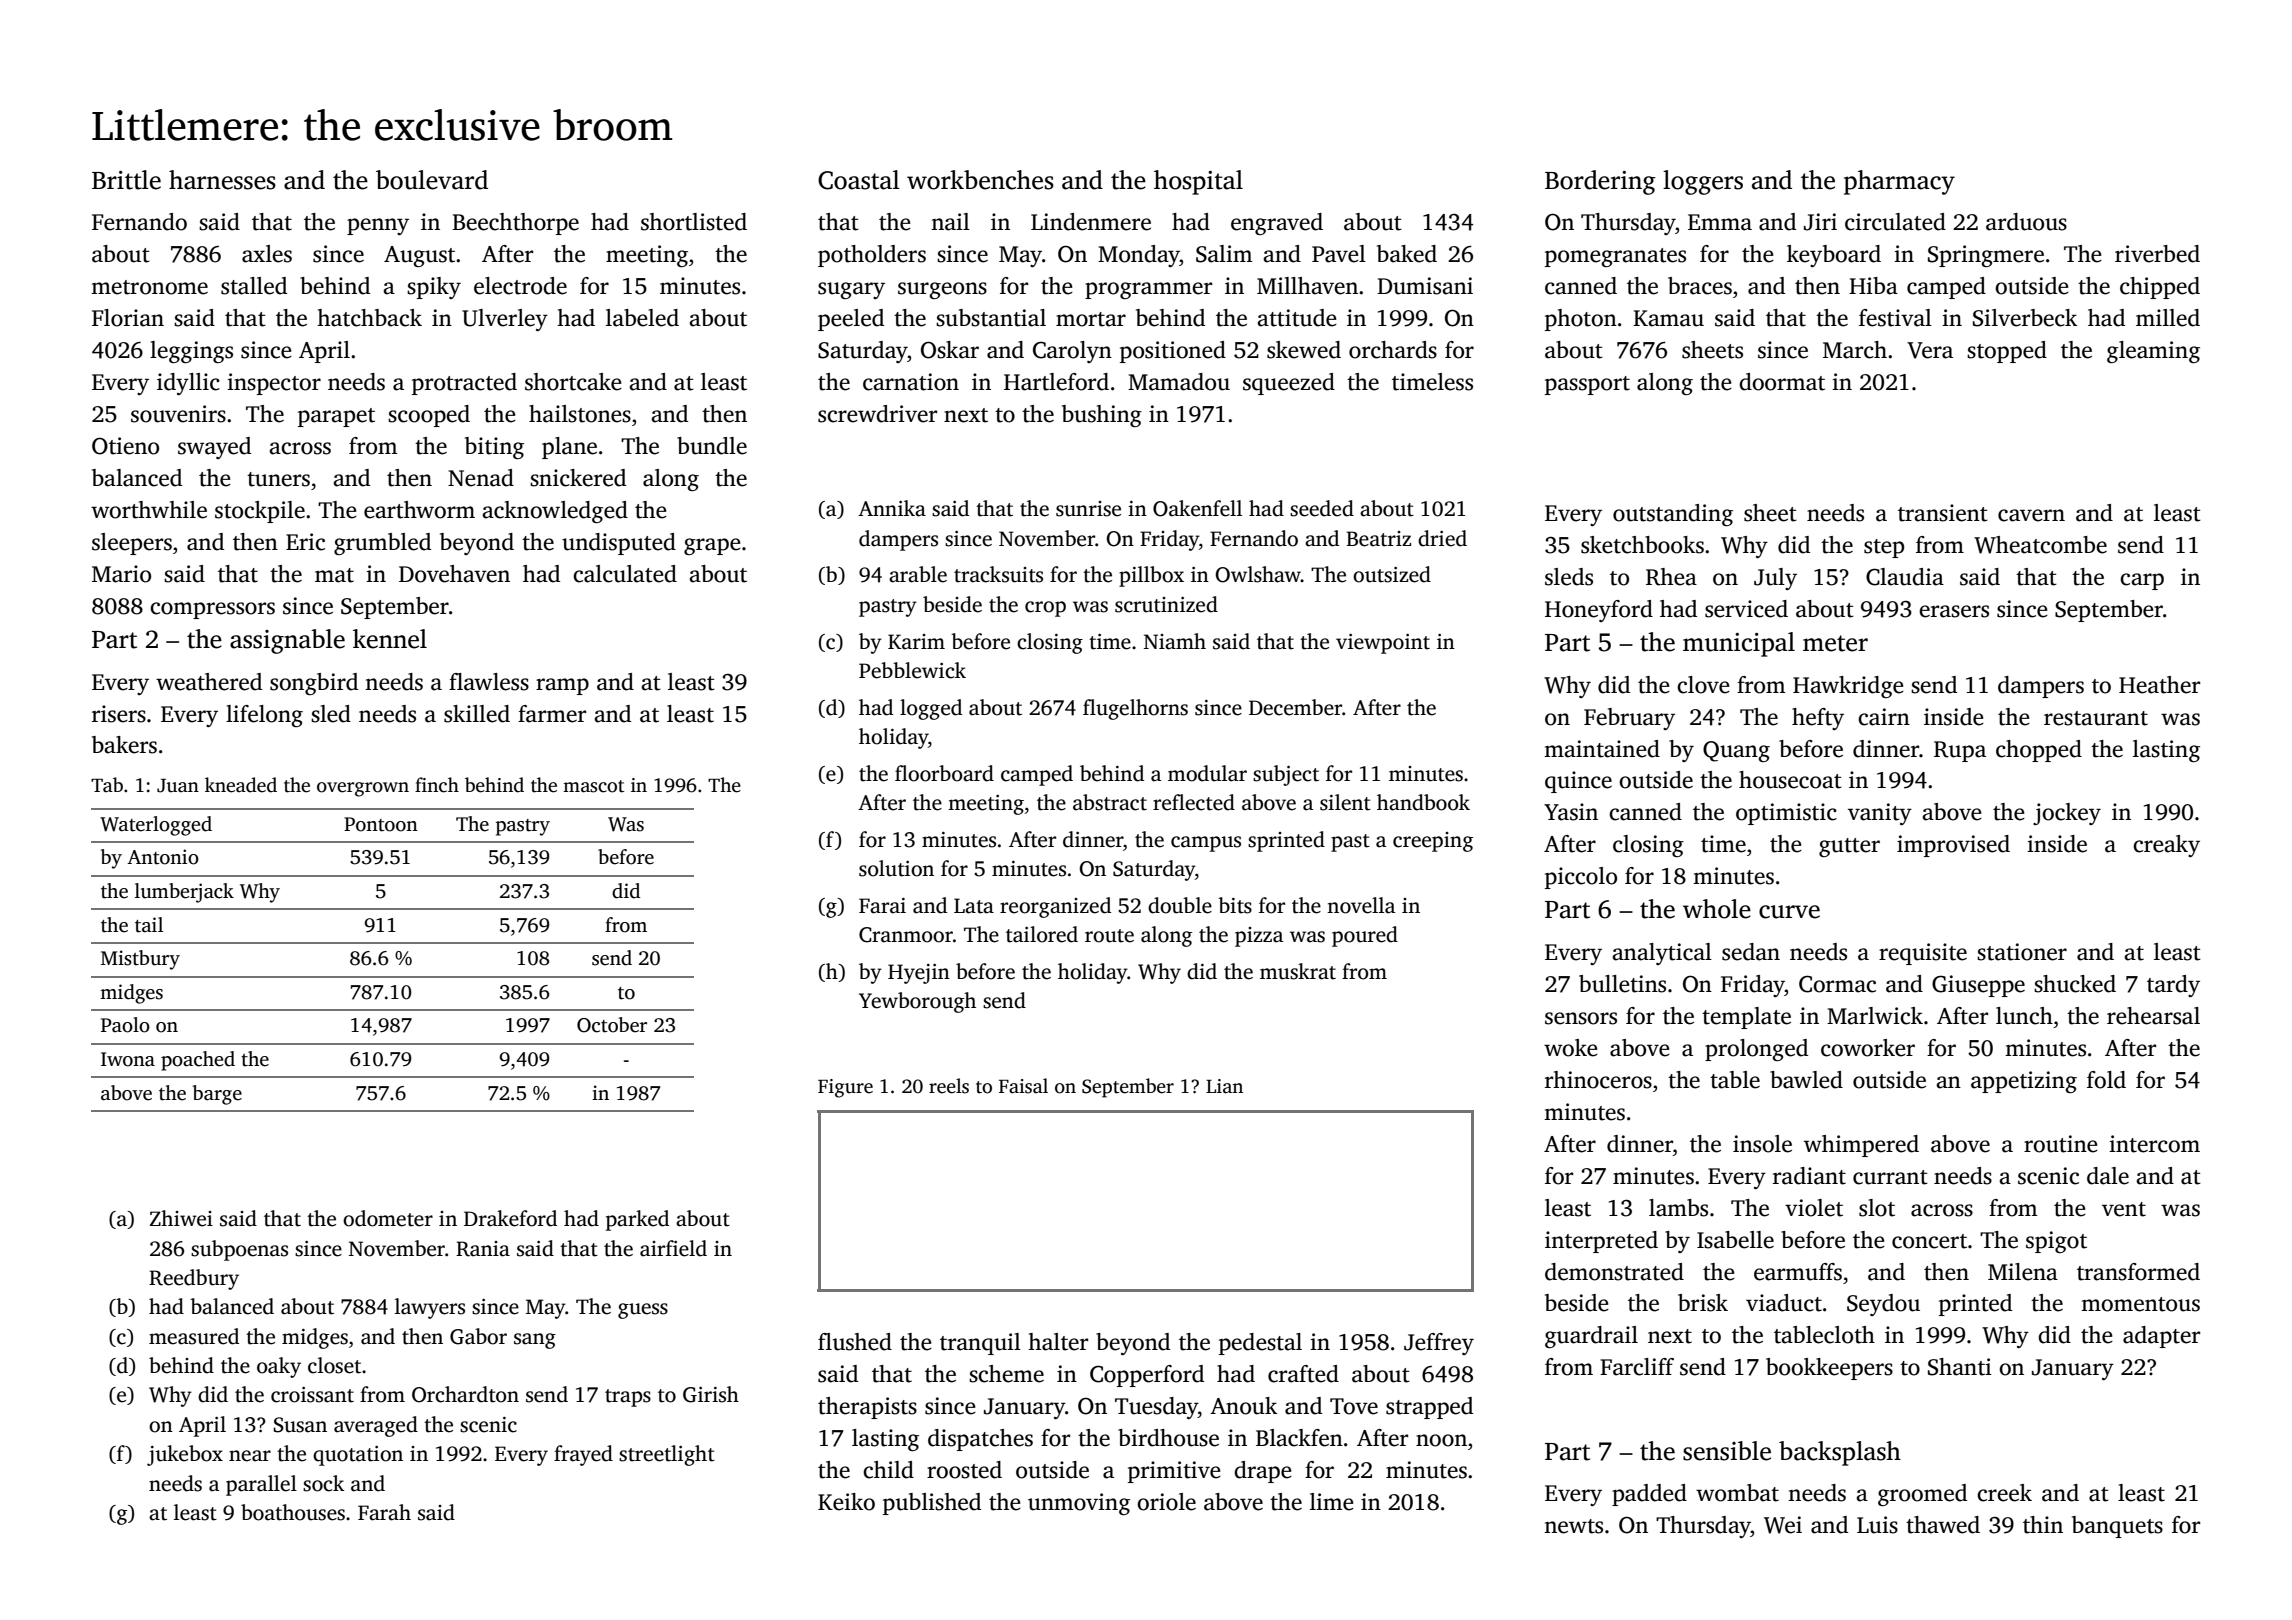  What do you see at coordinates (1890, 1177) in the screenshot?
I see `currant` at bounding box center [1890, 1177].
